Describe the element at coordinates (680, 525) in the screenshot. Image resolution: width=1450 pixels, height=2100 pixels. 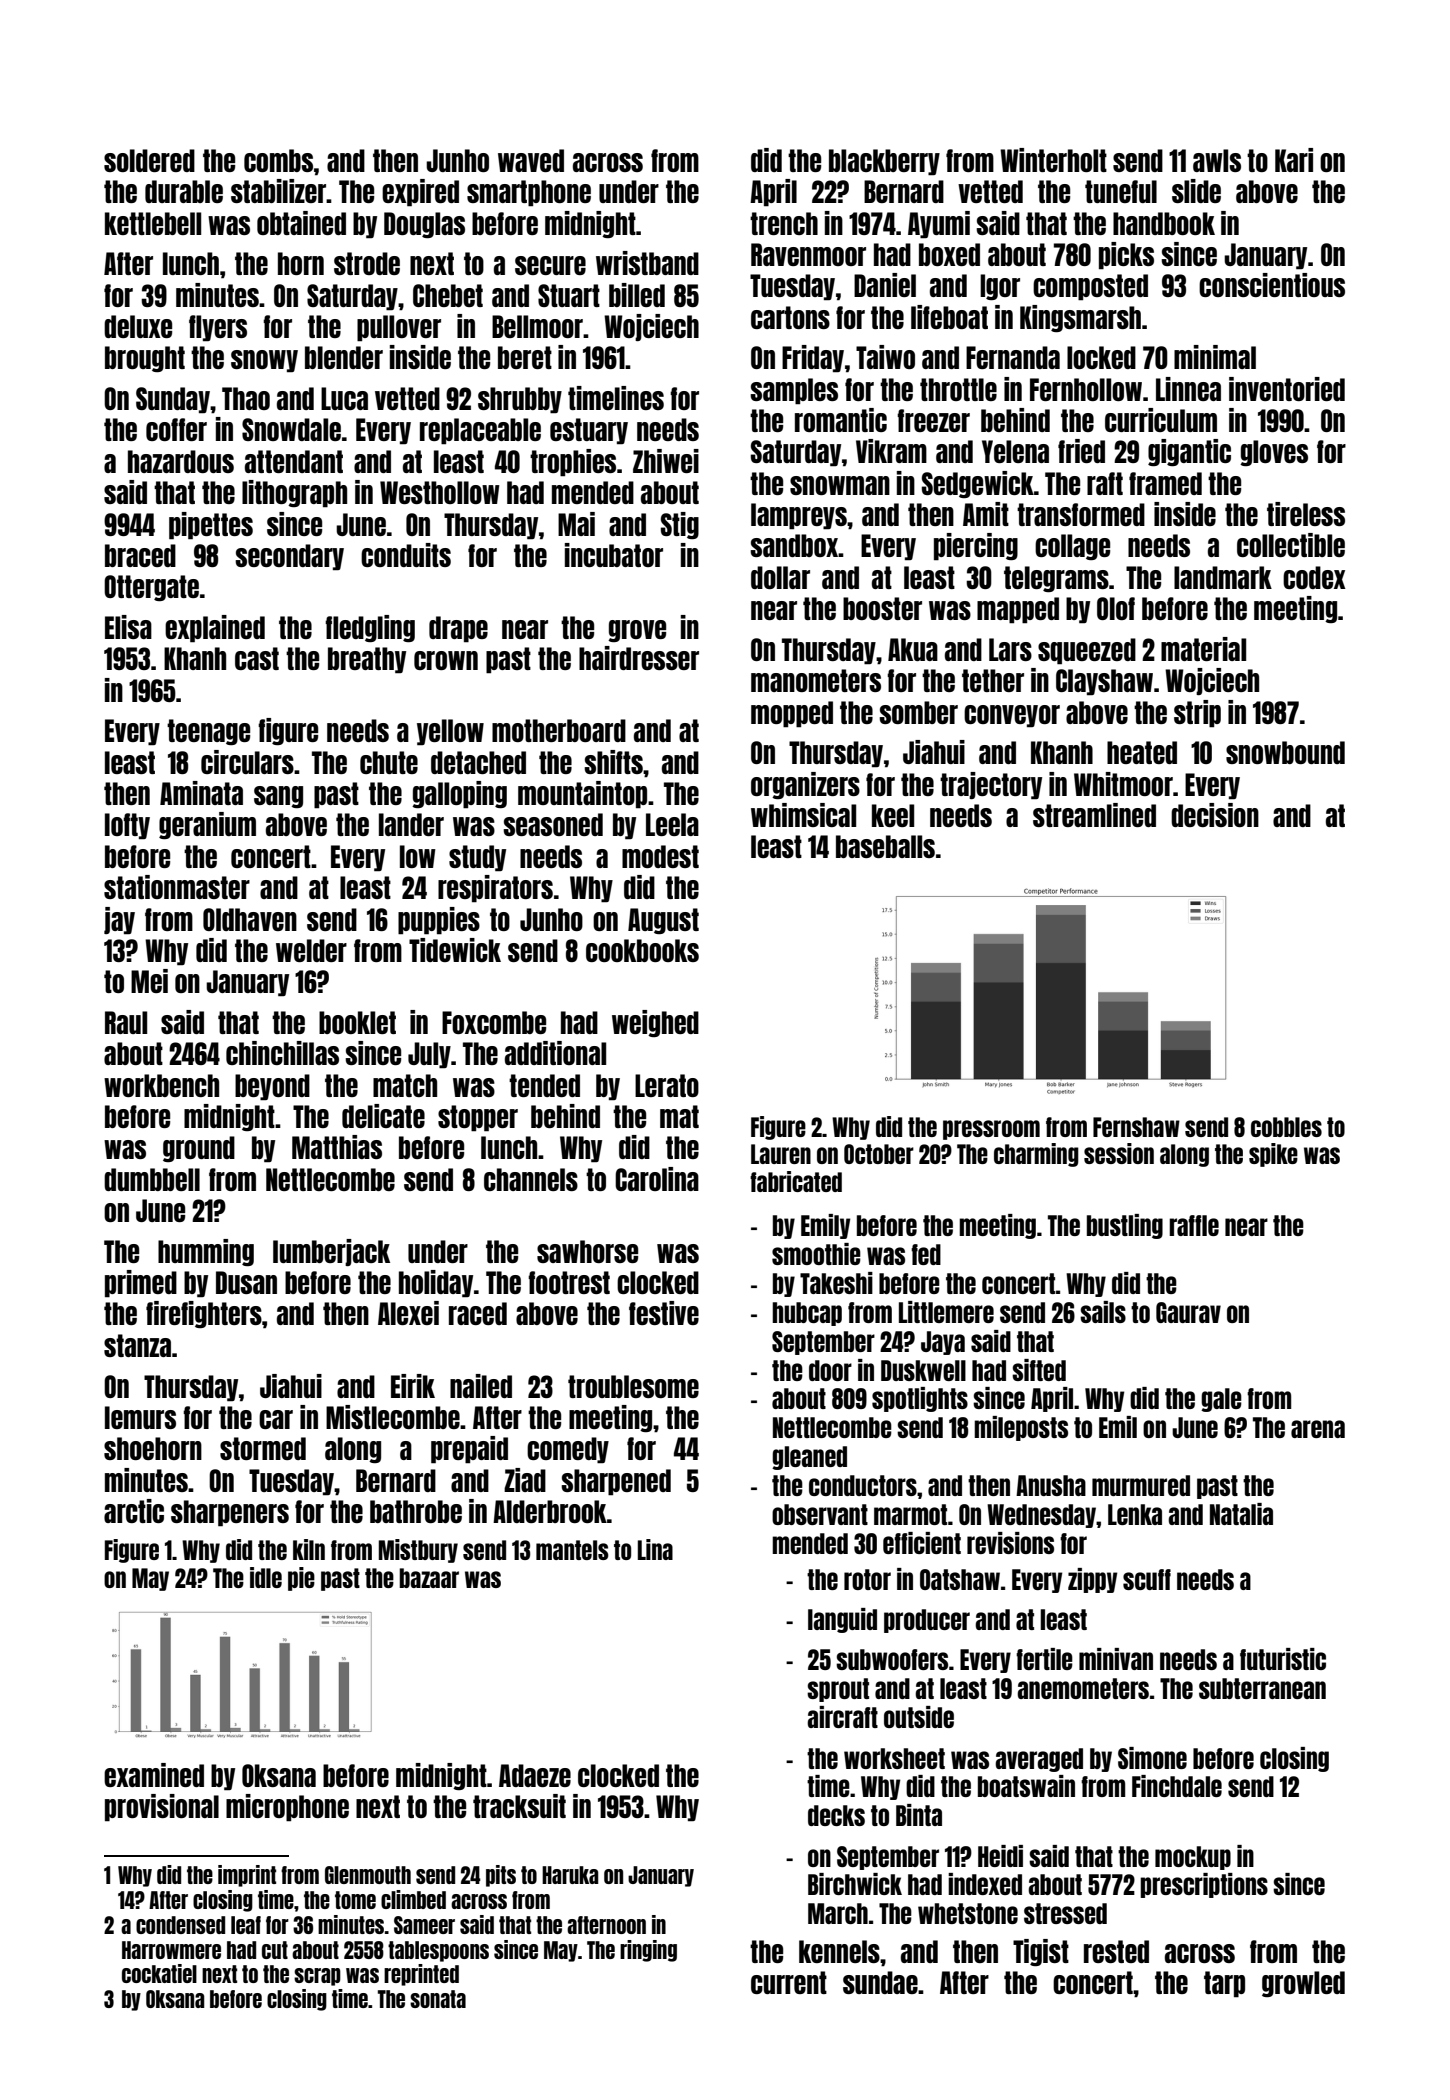
I see `Stig` at that location.
